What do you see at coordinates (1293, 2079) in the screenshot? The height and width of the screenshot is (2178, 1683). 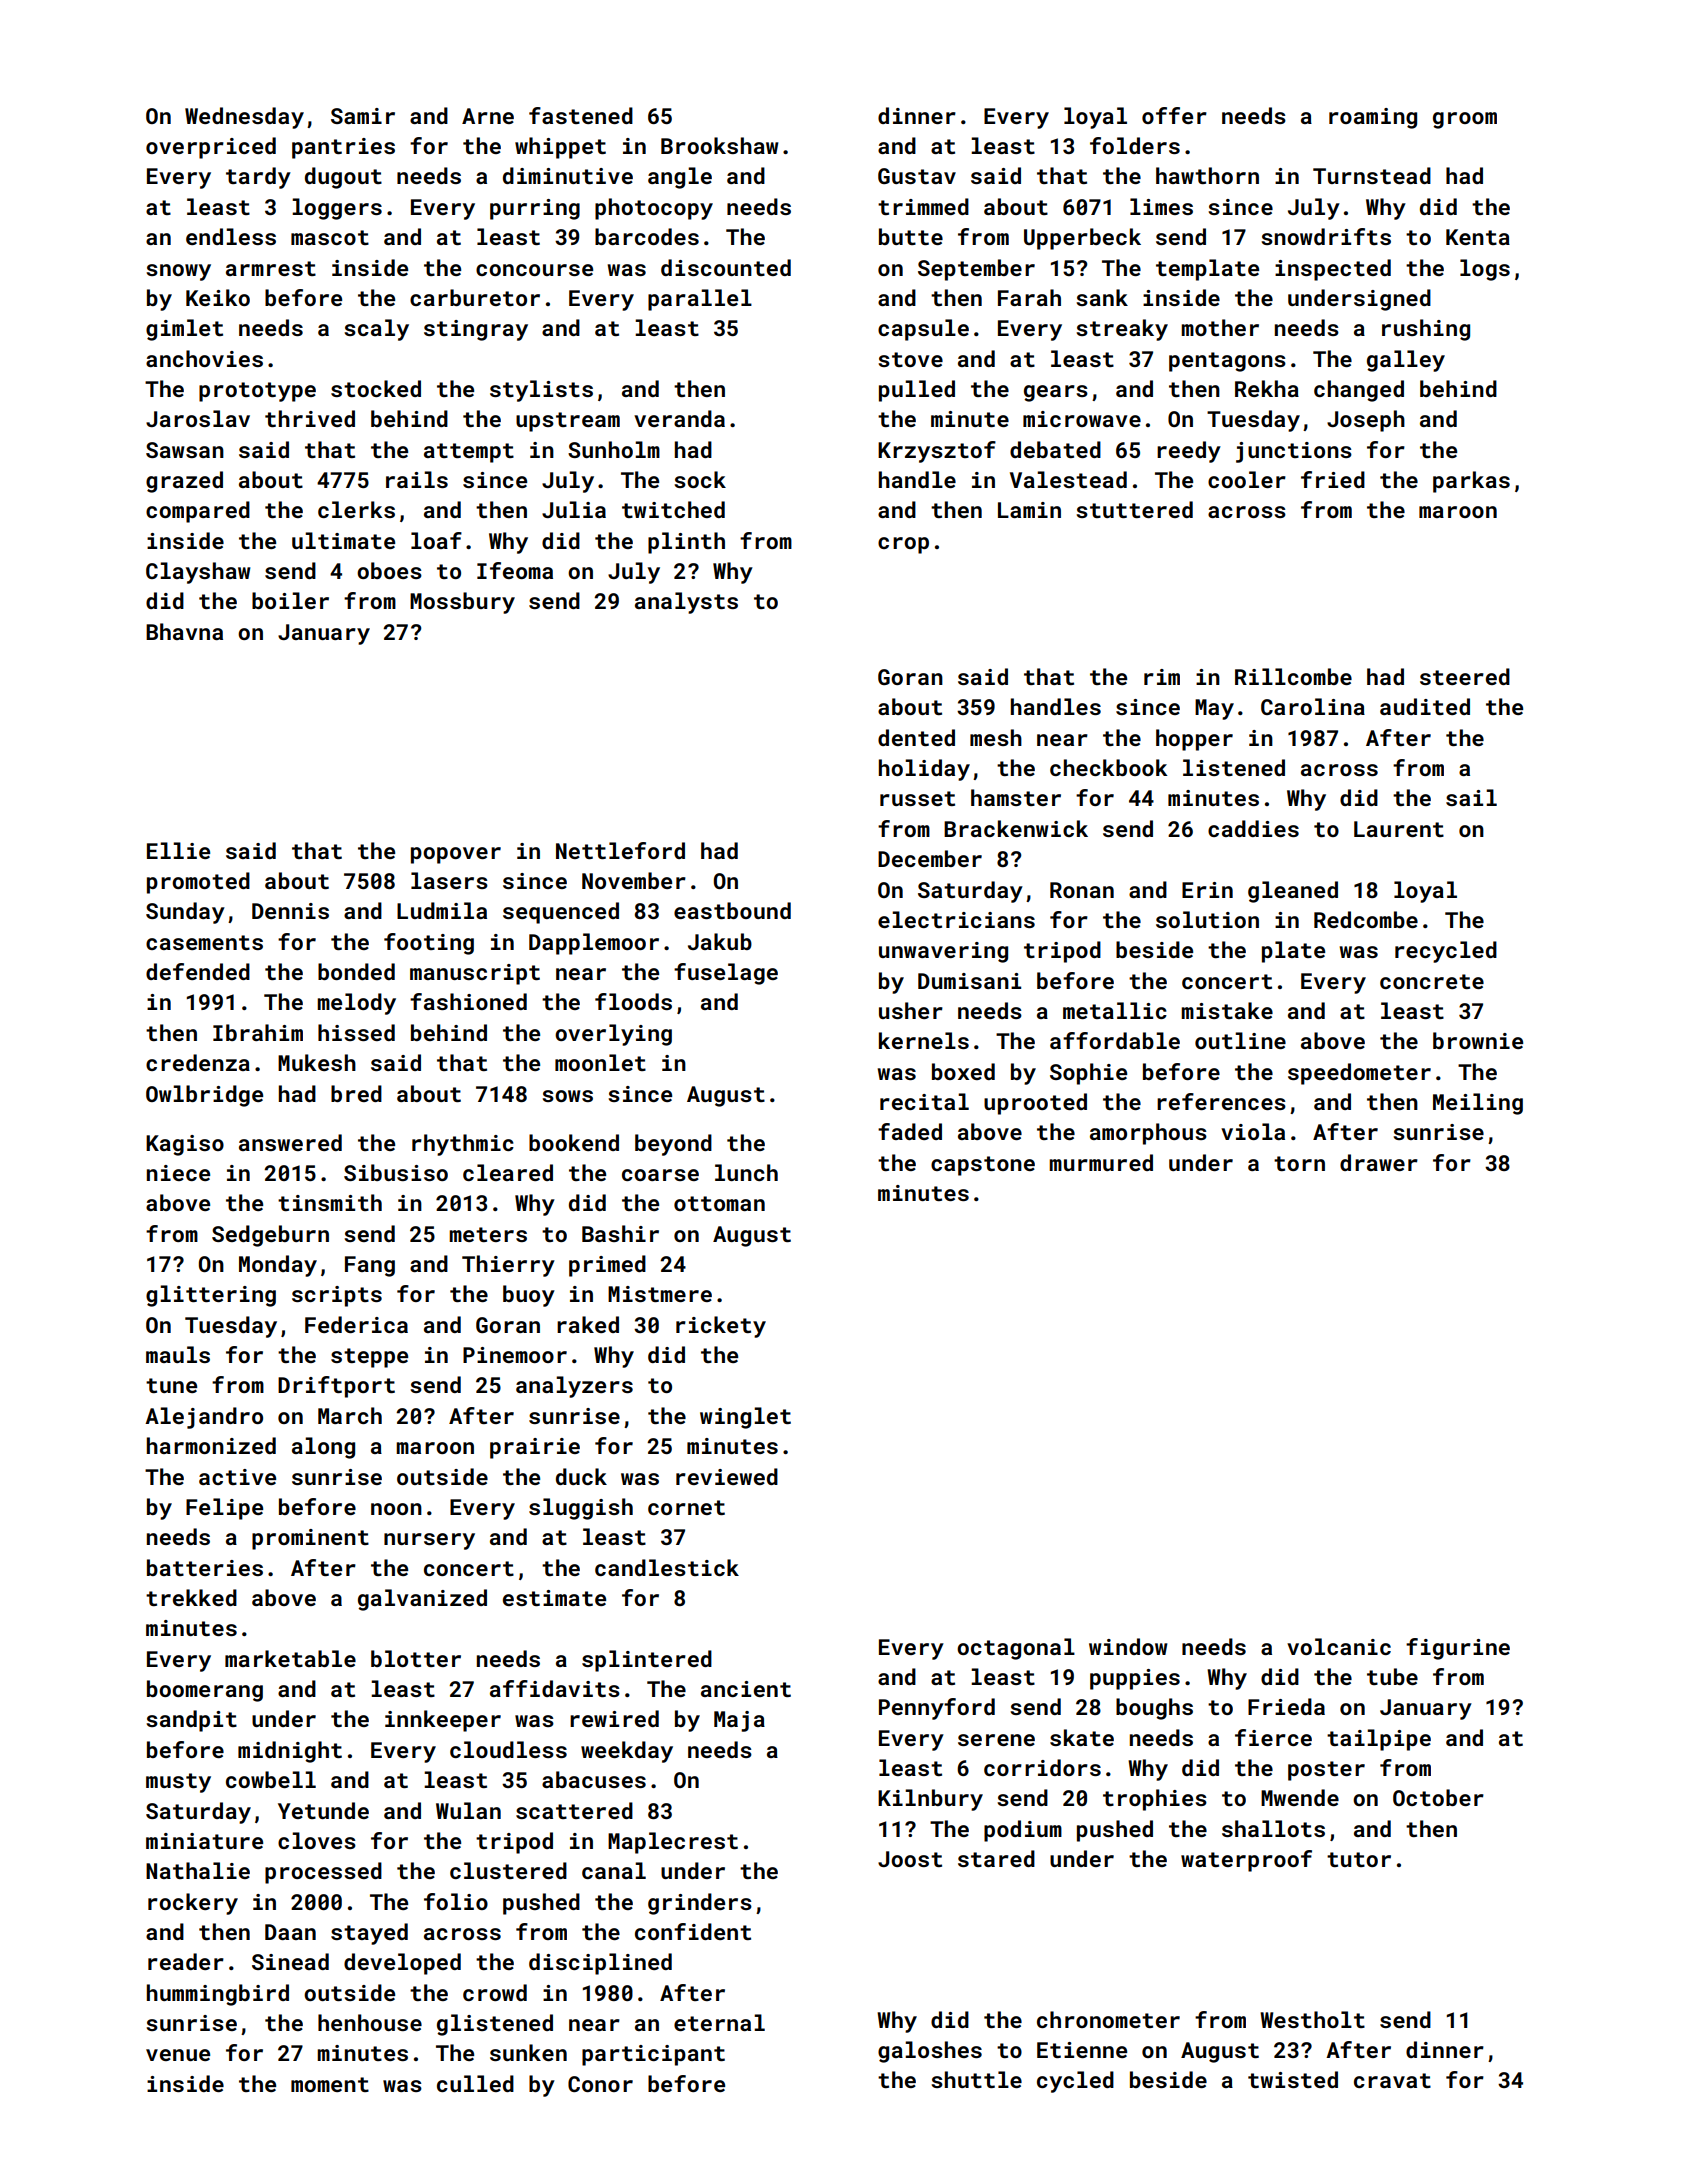 I see `twisted` at bounding box center [1293, 2079].
